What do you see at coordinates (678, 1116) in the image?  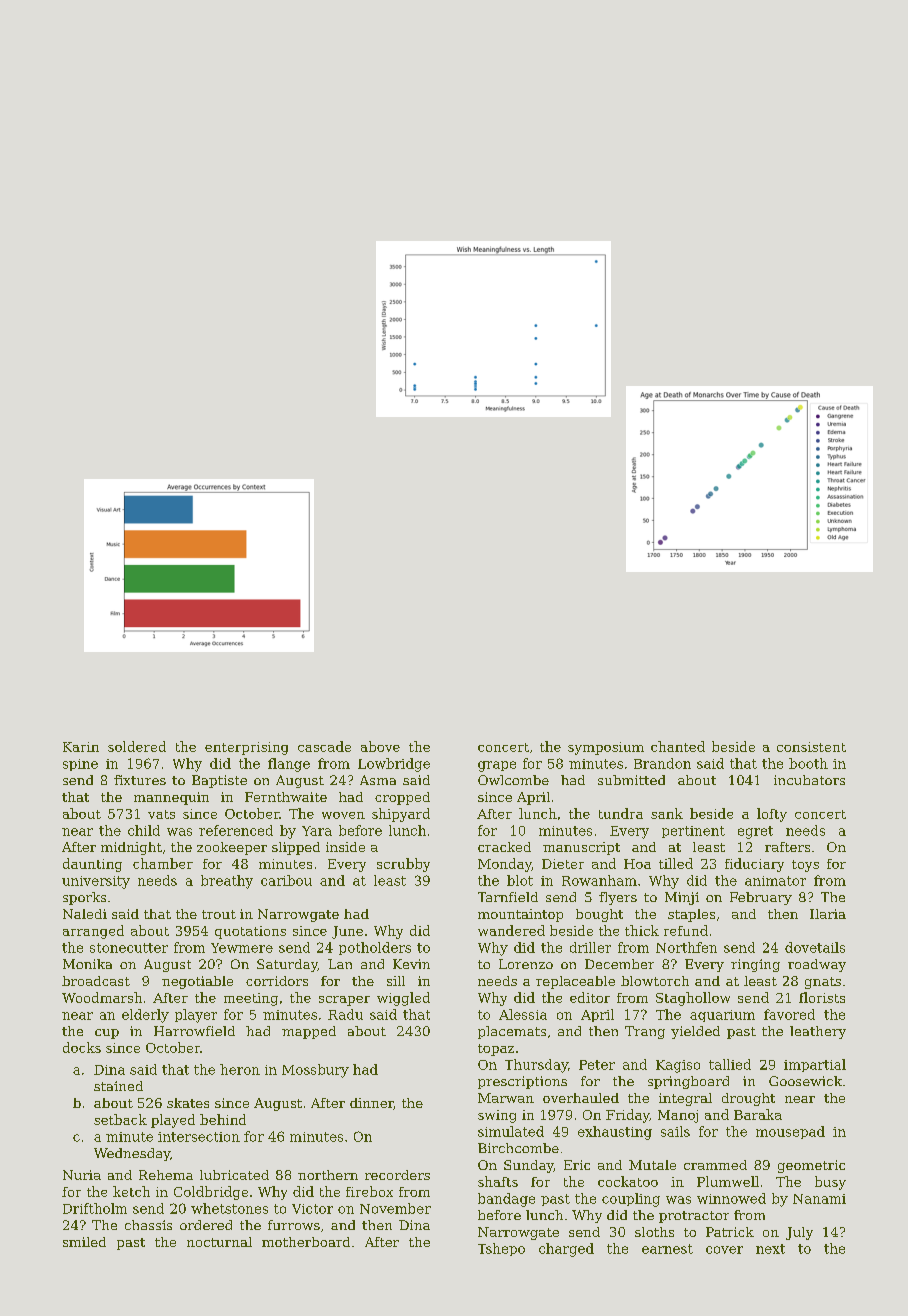 I see `Manoj` at bounding box center [678, 1116].
